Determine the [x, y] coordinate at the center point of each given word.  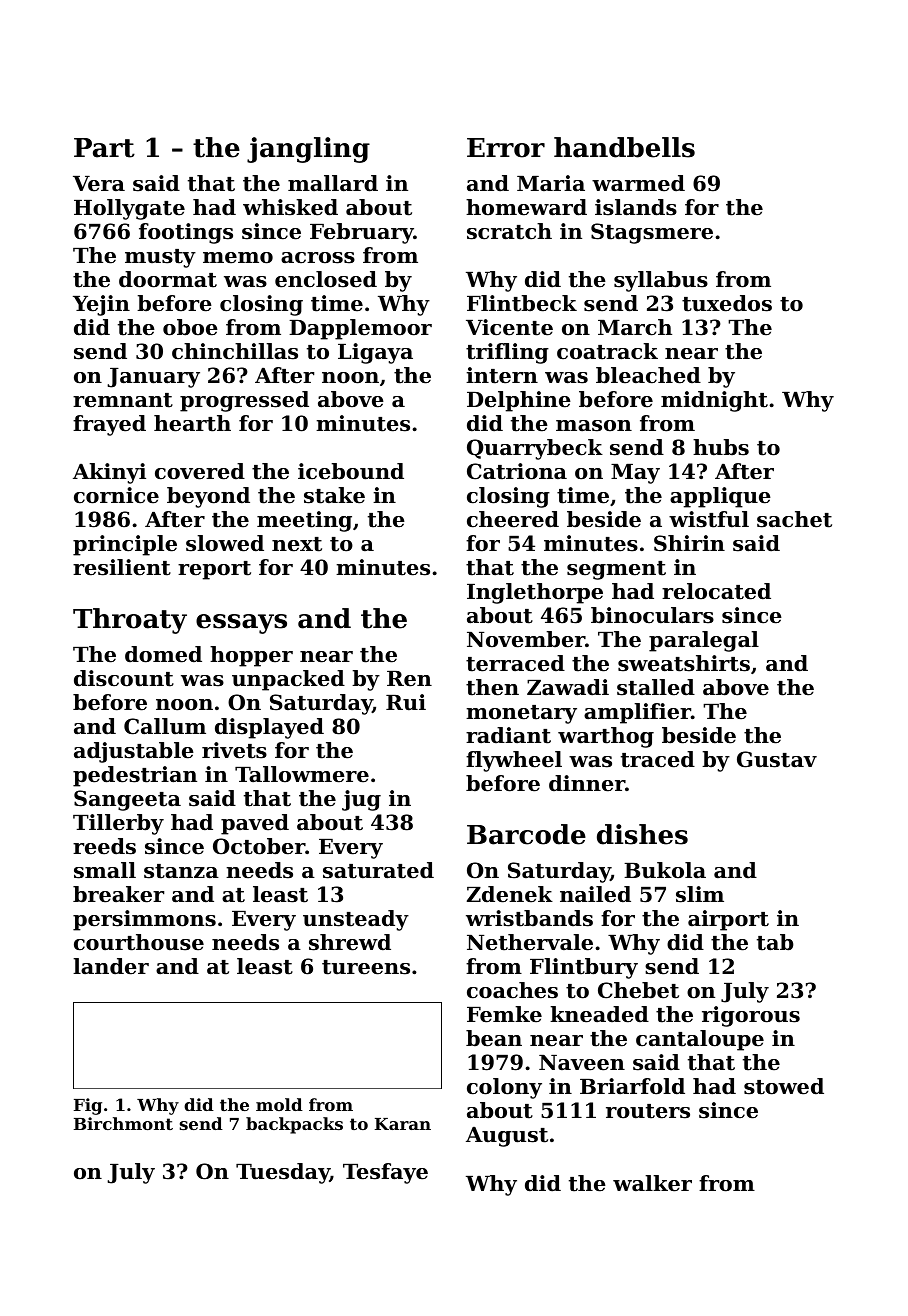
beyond [208, 497]
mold [279, 1104]
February [362, 233]
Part [104, 148]
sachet [794, 519]
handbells [624, 147]
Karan [403, 1124]
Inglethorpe [535, 593]
